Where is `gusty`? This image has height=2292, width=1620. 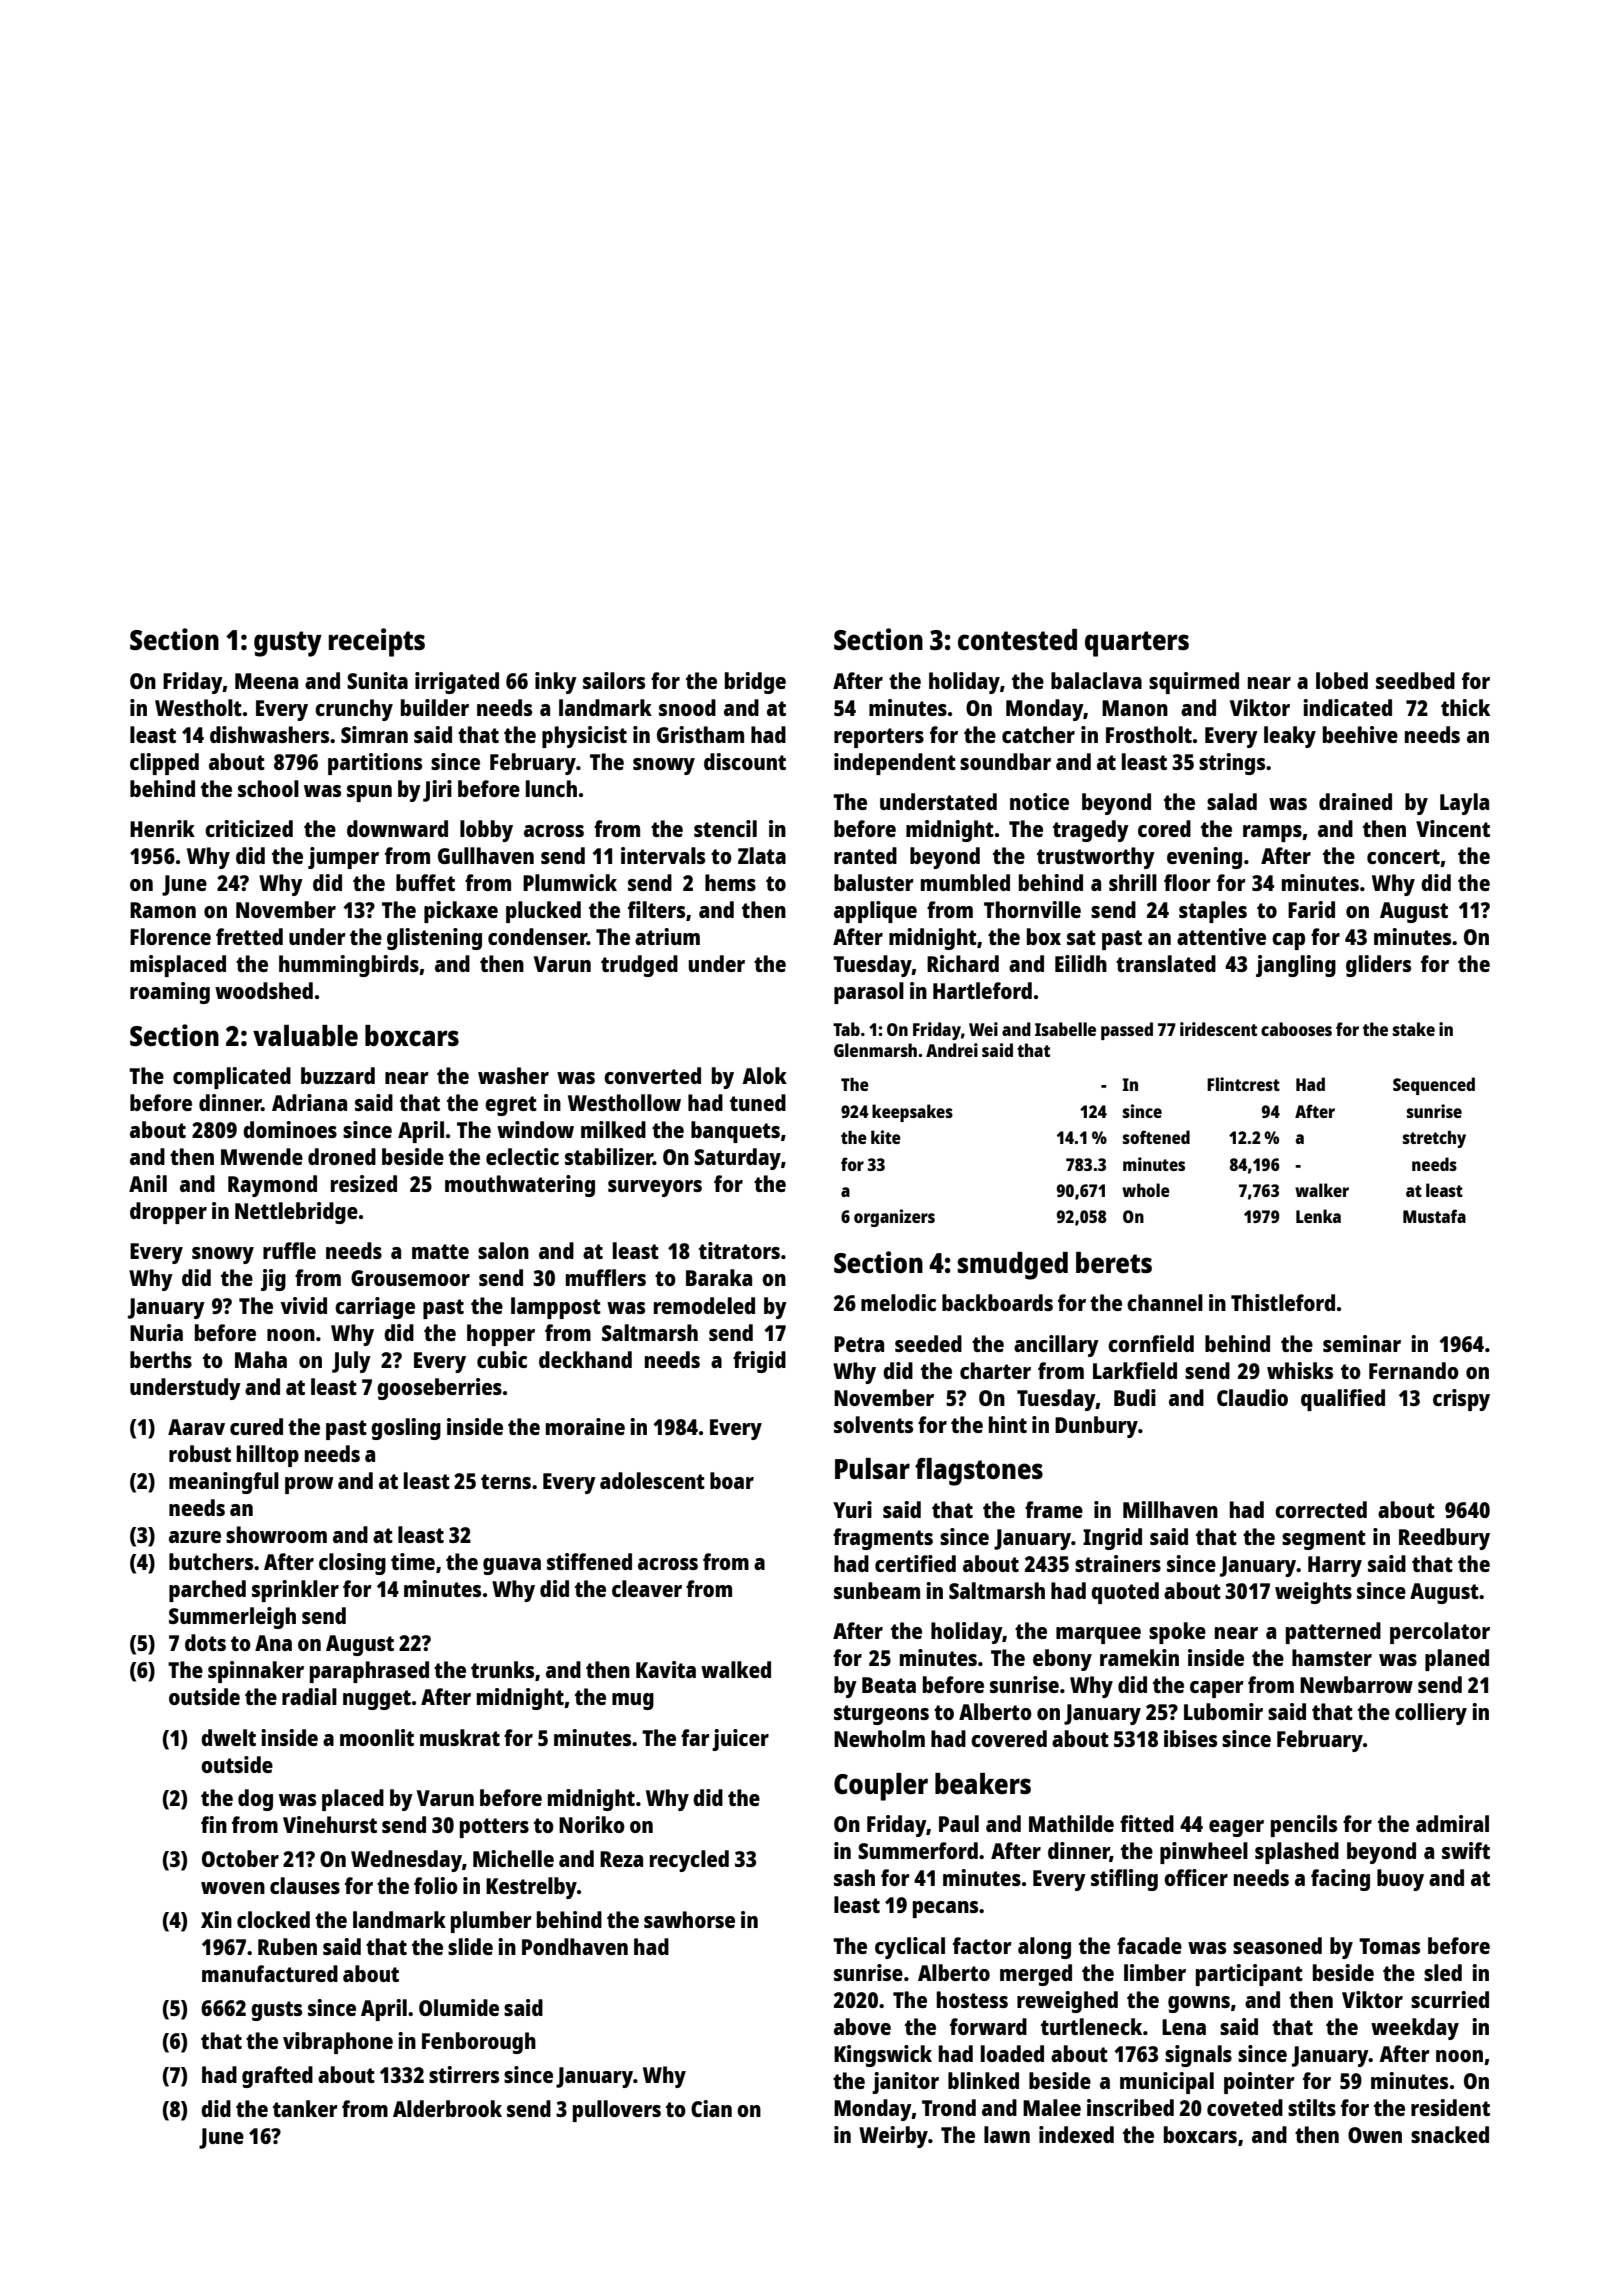 gusty is located at coordinates (288, 644).
